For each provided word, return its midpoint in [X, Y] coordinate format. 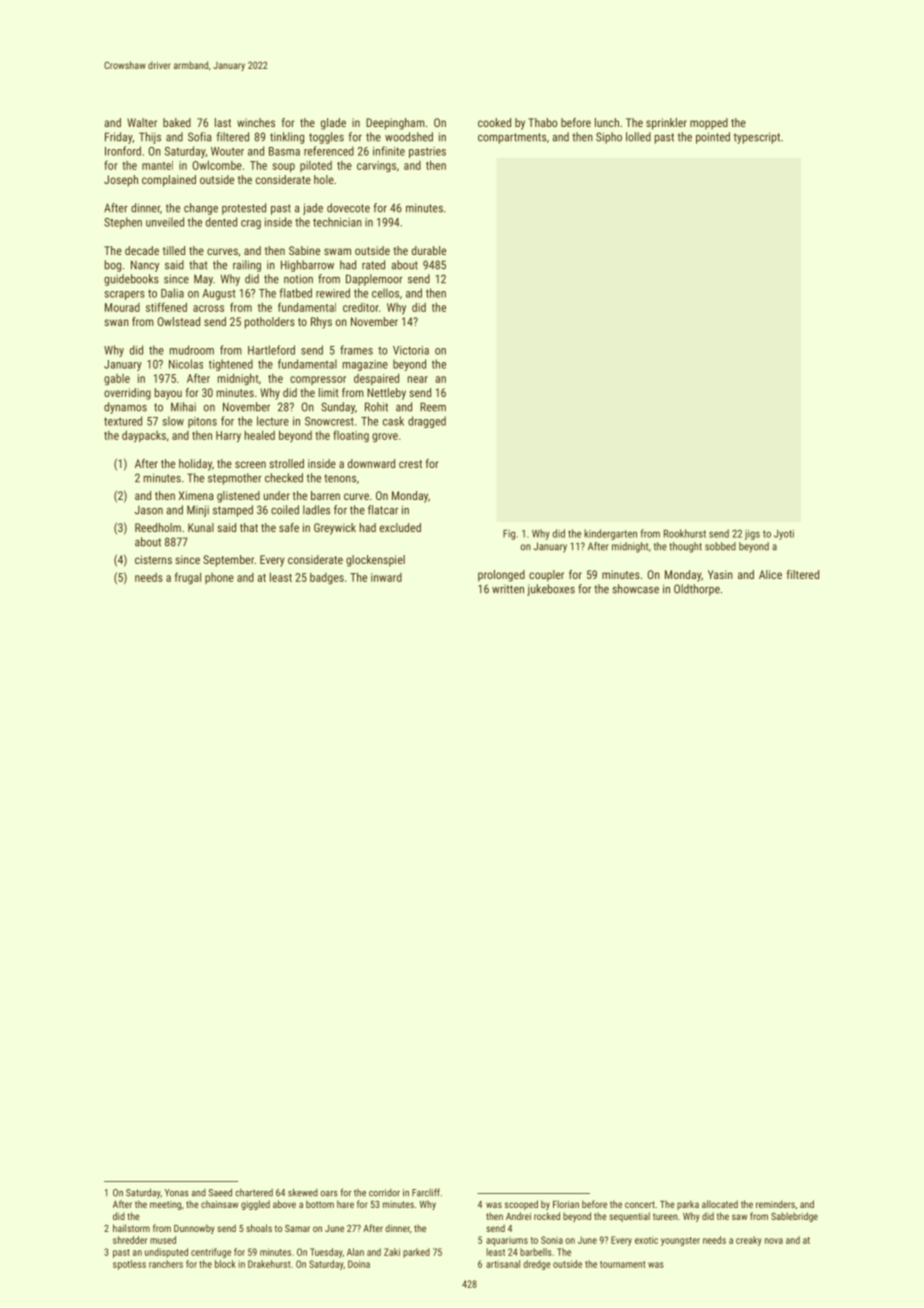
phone [219, 578]
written [508, 589]
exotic [646, 1240]
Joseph [121, 181]
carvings [376, 166]
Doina [359, 1264]
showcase [636, 589]
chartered [254, 1193]
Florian [566, 1204]
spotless [129, 1265]
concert [640, 1204]
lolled [638, 137]
